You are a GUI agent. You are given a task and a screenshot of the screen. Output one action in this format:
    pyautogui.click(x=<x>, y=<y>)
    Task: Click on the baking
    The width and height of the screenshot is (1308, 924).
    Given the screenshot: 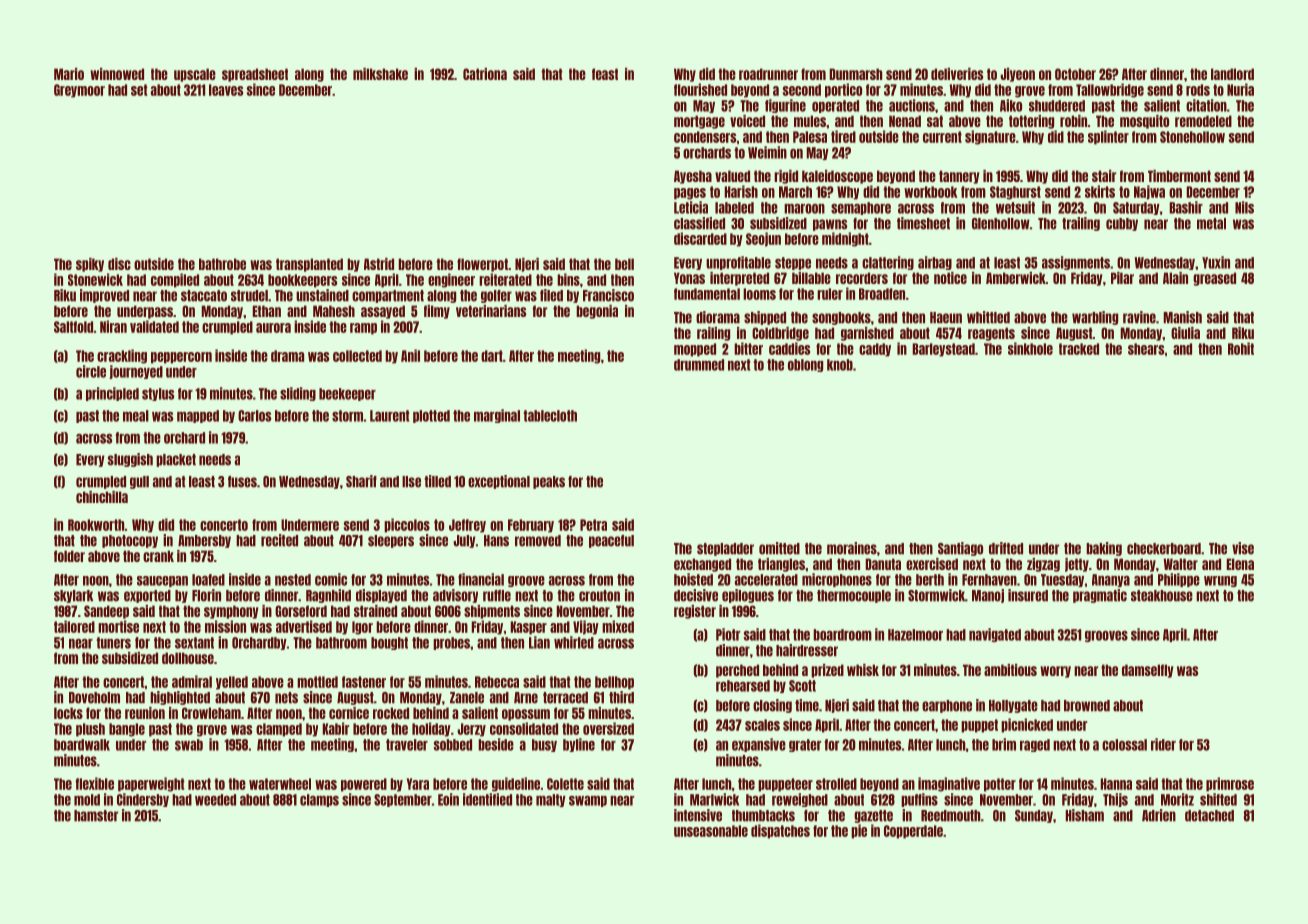 What is the action you would take?
    pyautogui.click(x=1104, y=549)
